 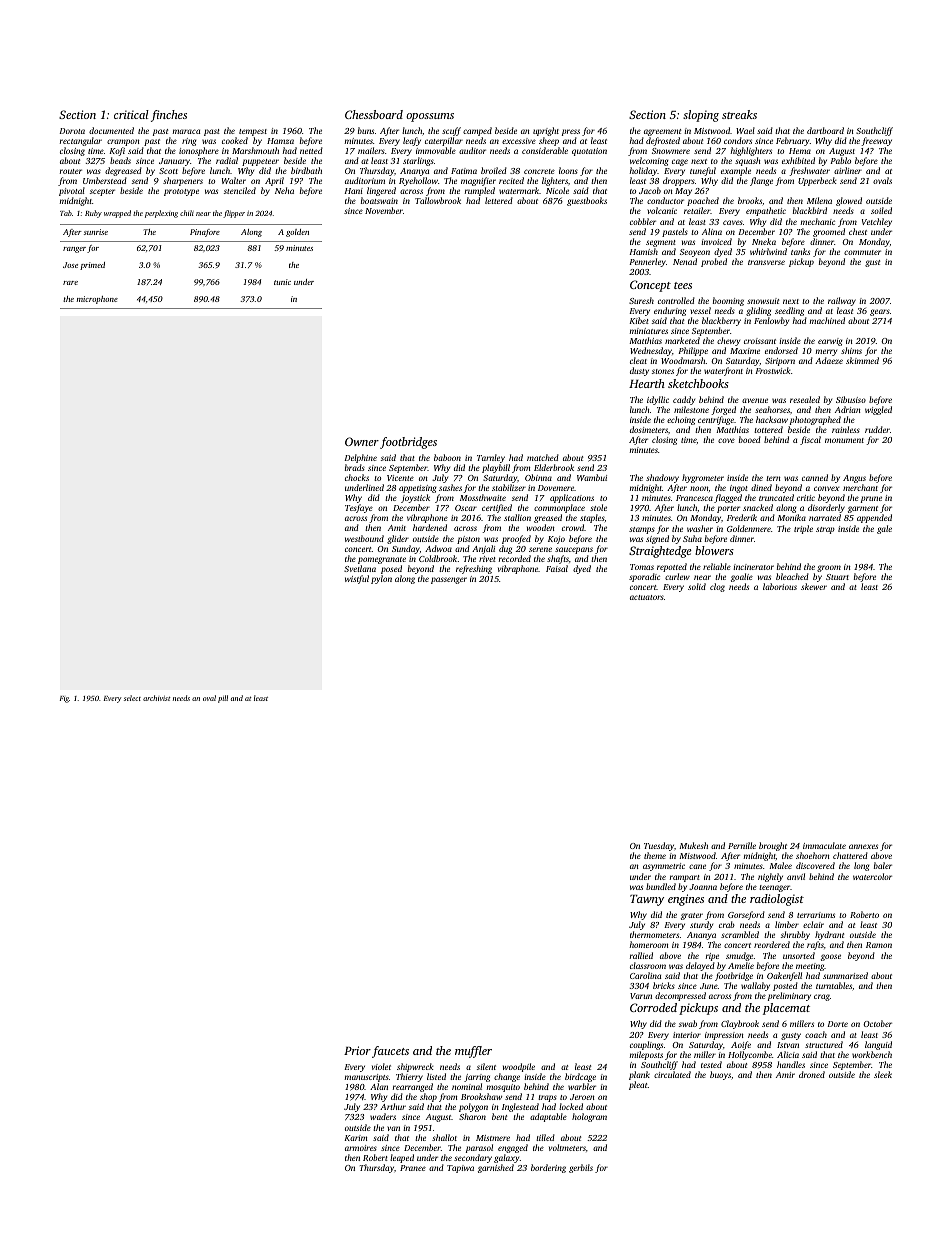 I want to click on rallied, so click(x=641, y=955).
